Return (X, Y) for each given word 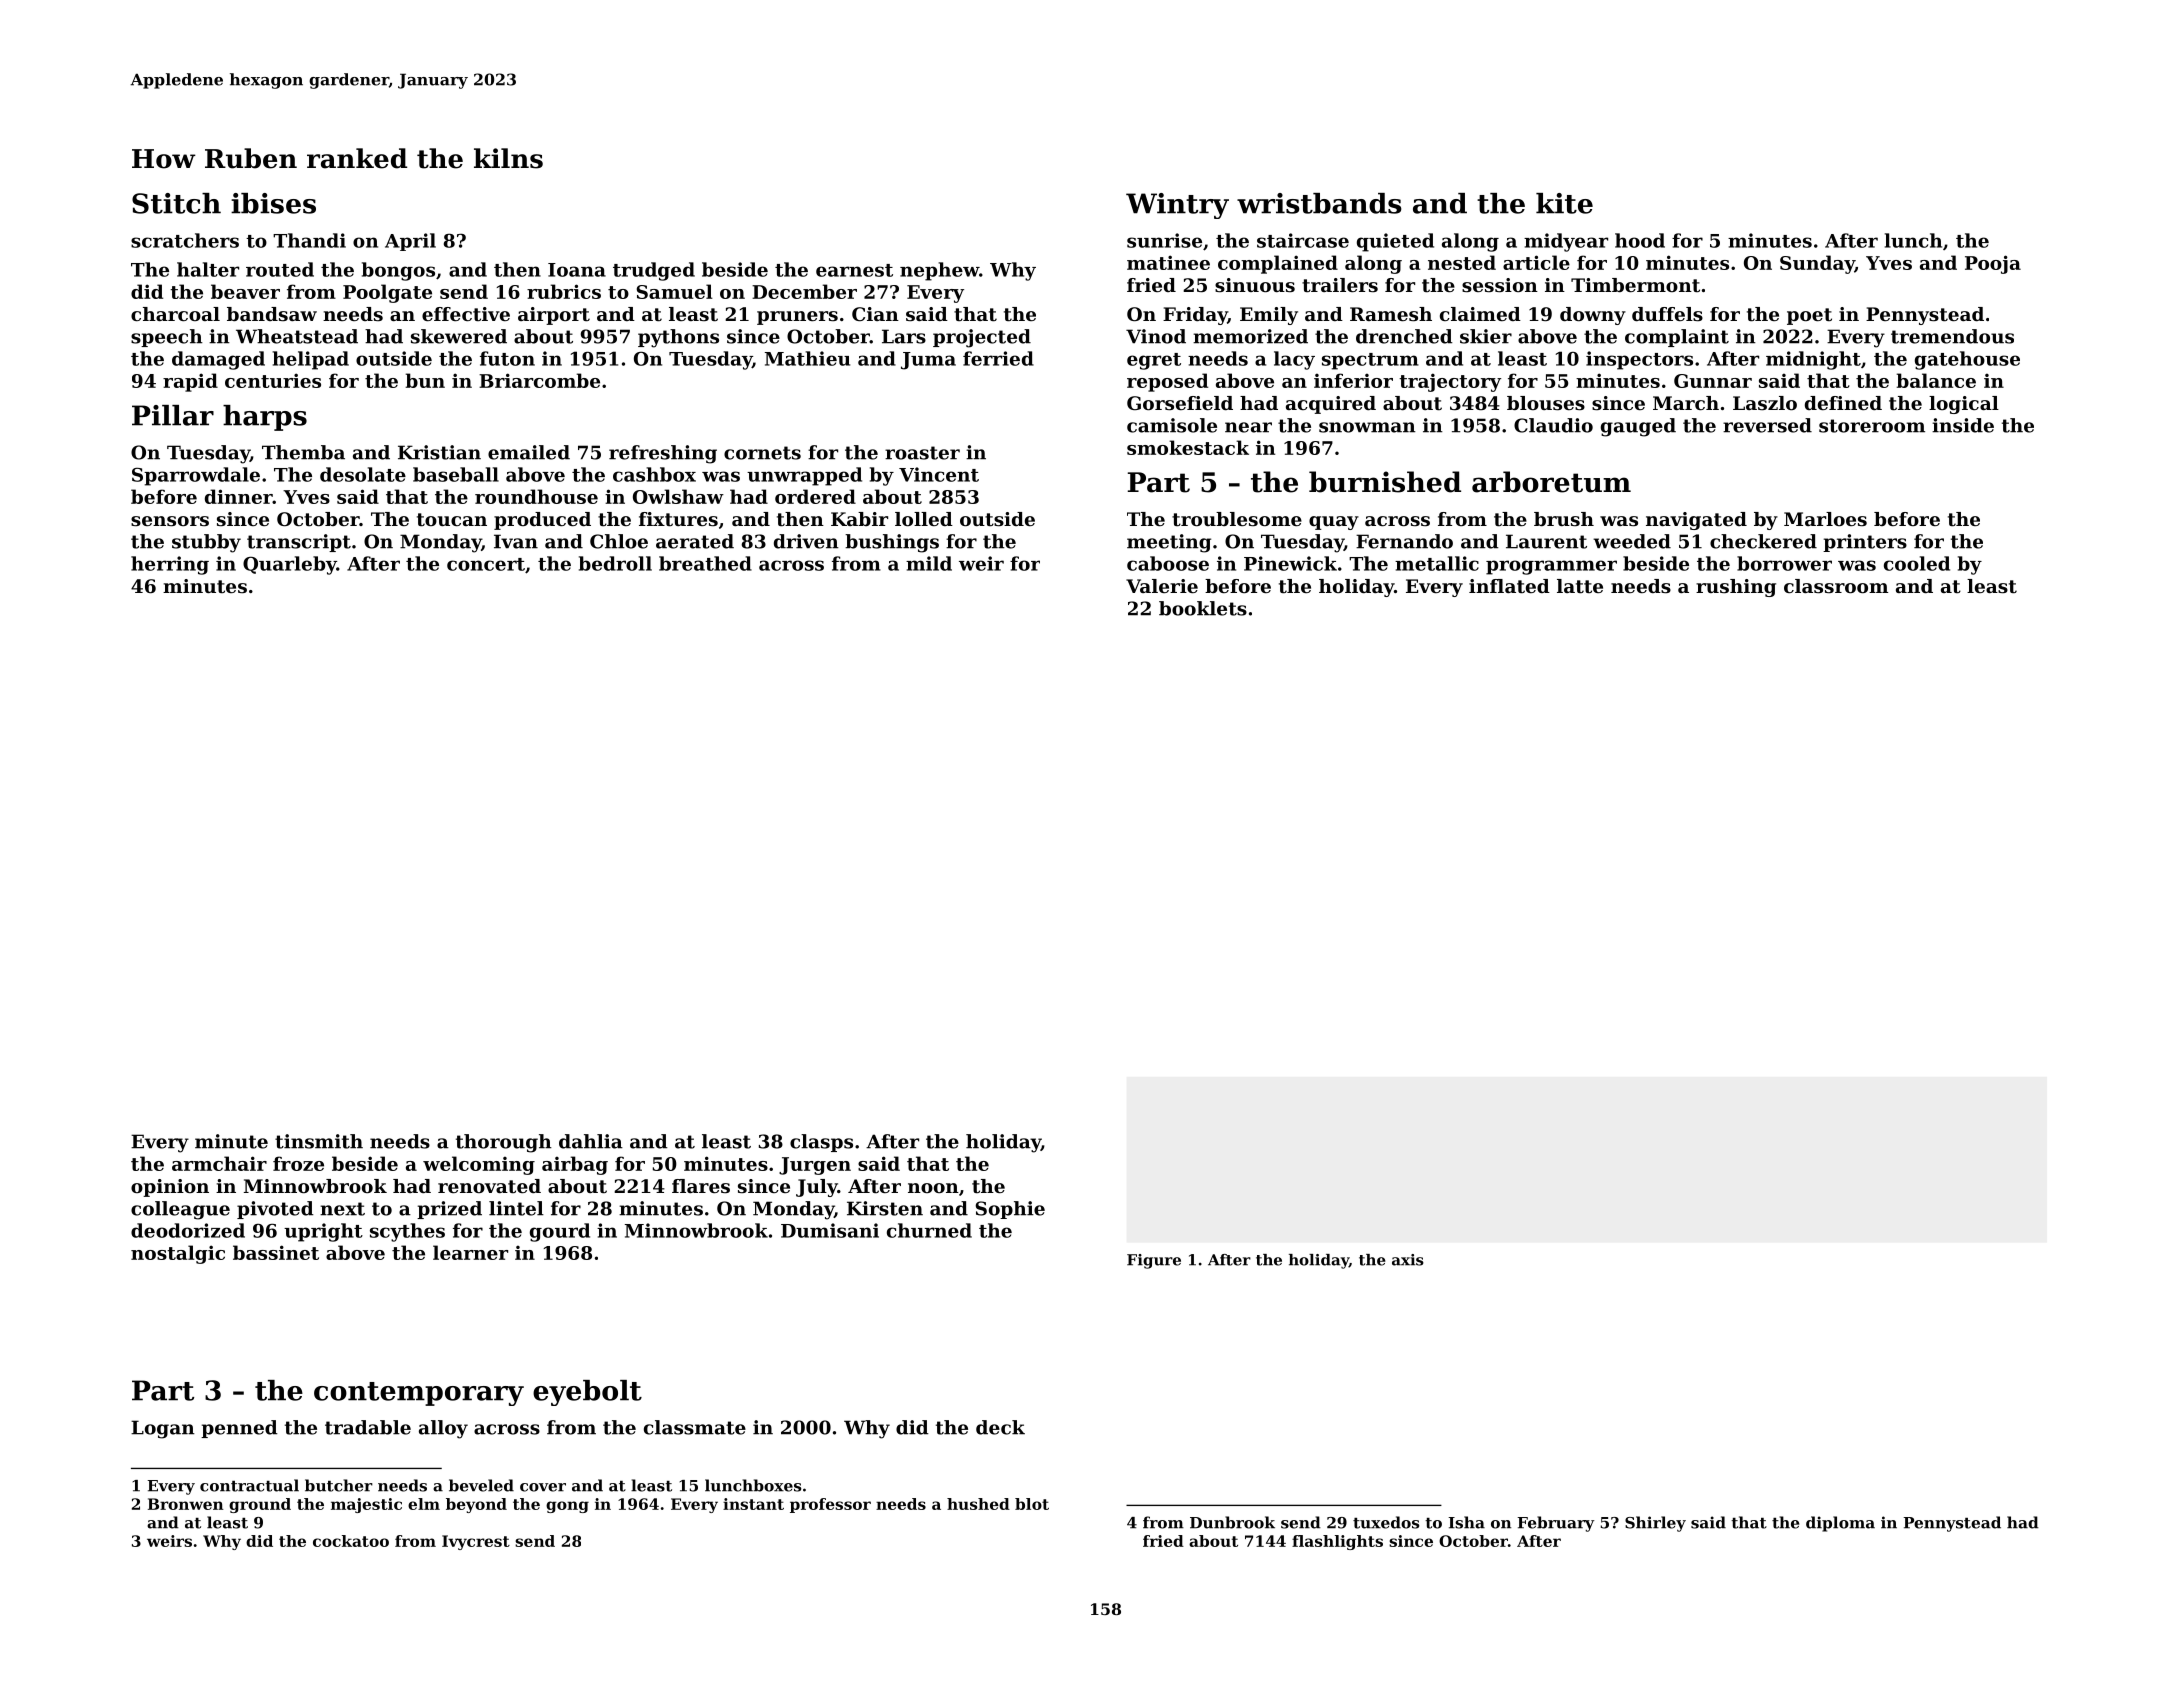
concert (486, 564)
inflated (1509, 586)
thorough (504, 1143)
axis (1408, 1260)
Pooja (1993, 264)
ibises (273, 203)
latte (1580, 586)
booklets (1203, 608)
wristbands (1319, 203)
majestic (366, 1505)
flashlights (1337, 1542)
